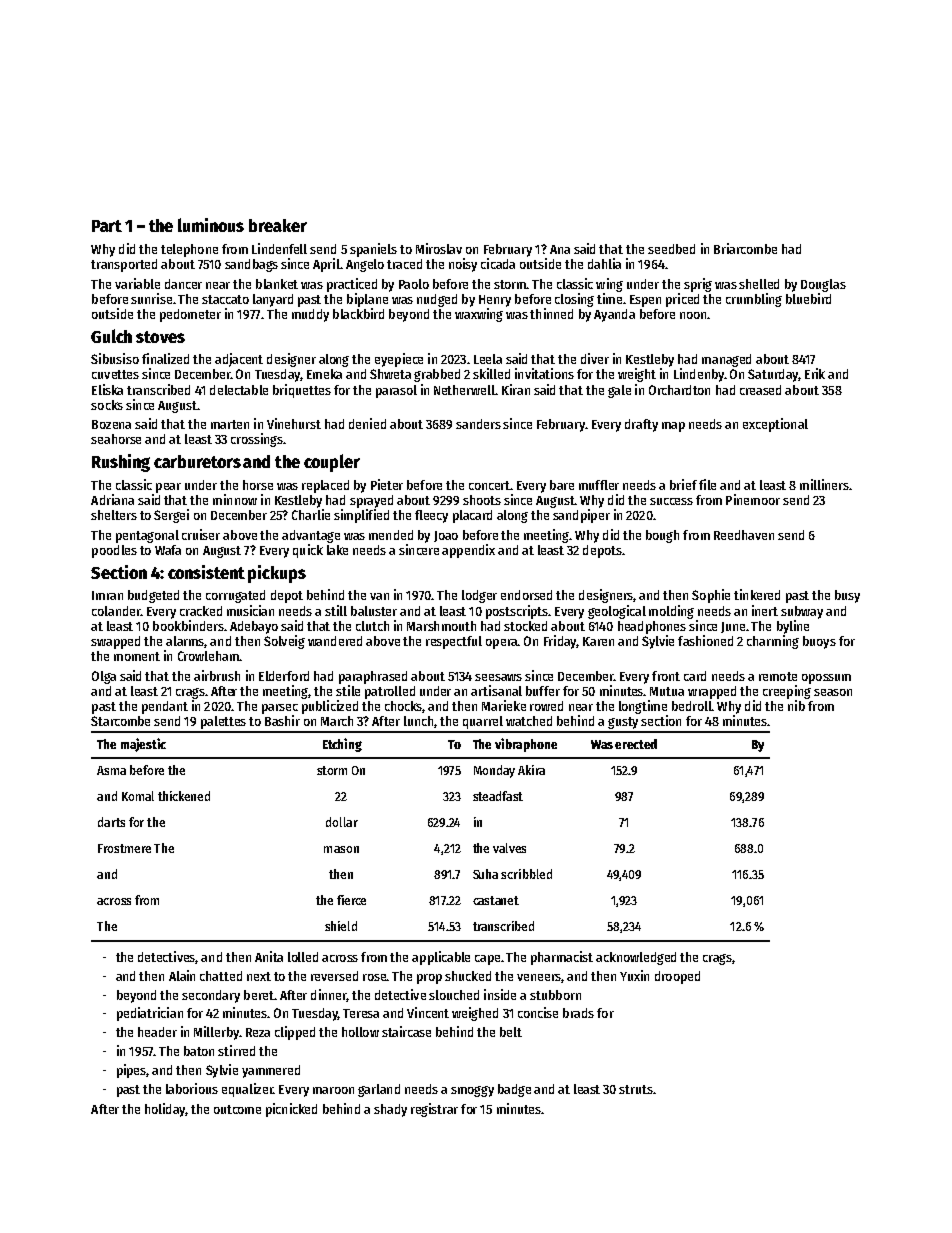 Image resolution: width=952 pixels, height=1233 pixels. What do you see at coordinates (439, 248) in the screenshot?
I see `Miroslav` at bounding box center [439, 248].
